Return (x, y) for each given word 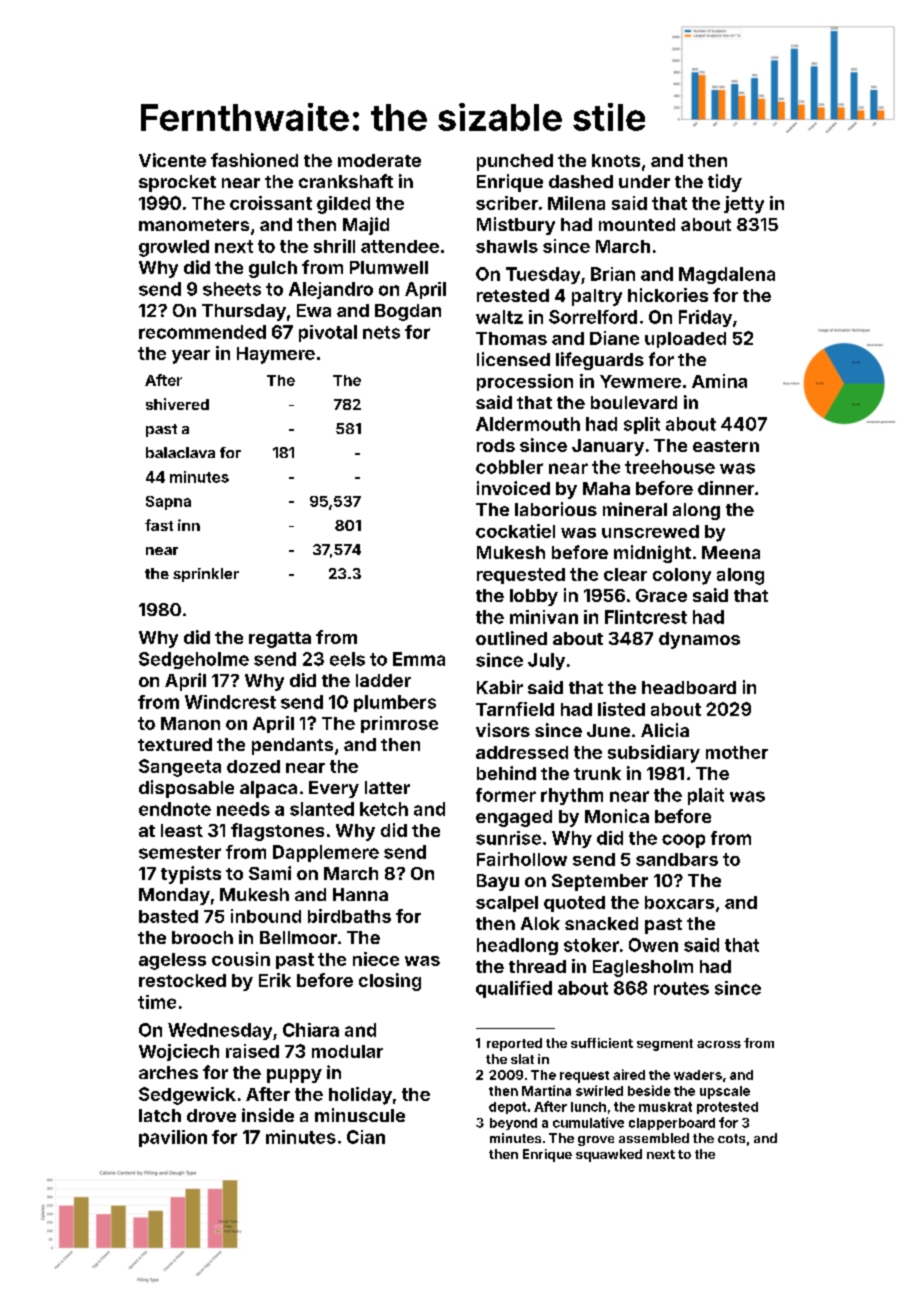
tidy (725, 183)
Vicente (172, 160)
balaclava (180, 452)
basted (168, 916)
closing (390, 982)
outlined (511, 638)
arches (168, 1072)
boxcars (679, 902)
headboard (689, 687)
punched (515, 162)
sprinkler (206, 575)
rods (496, 445)
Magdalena (727, 275)
